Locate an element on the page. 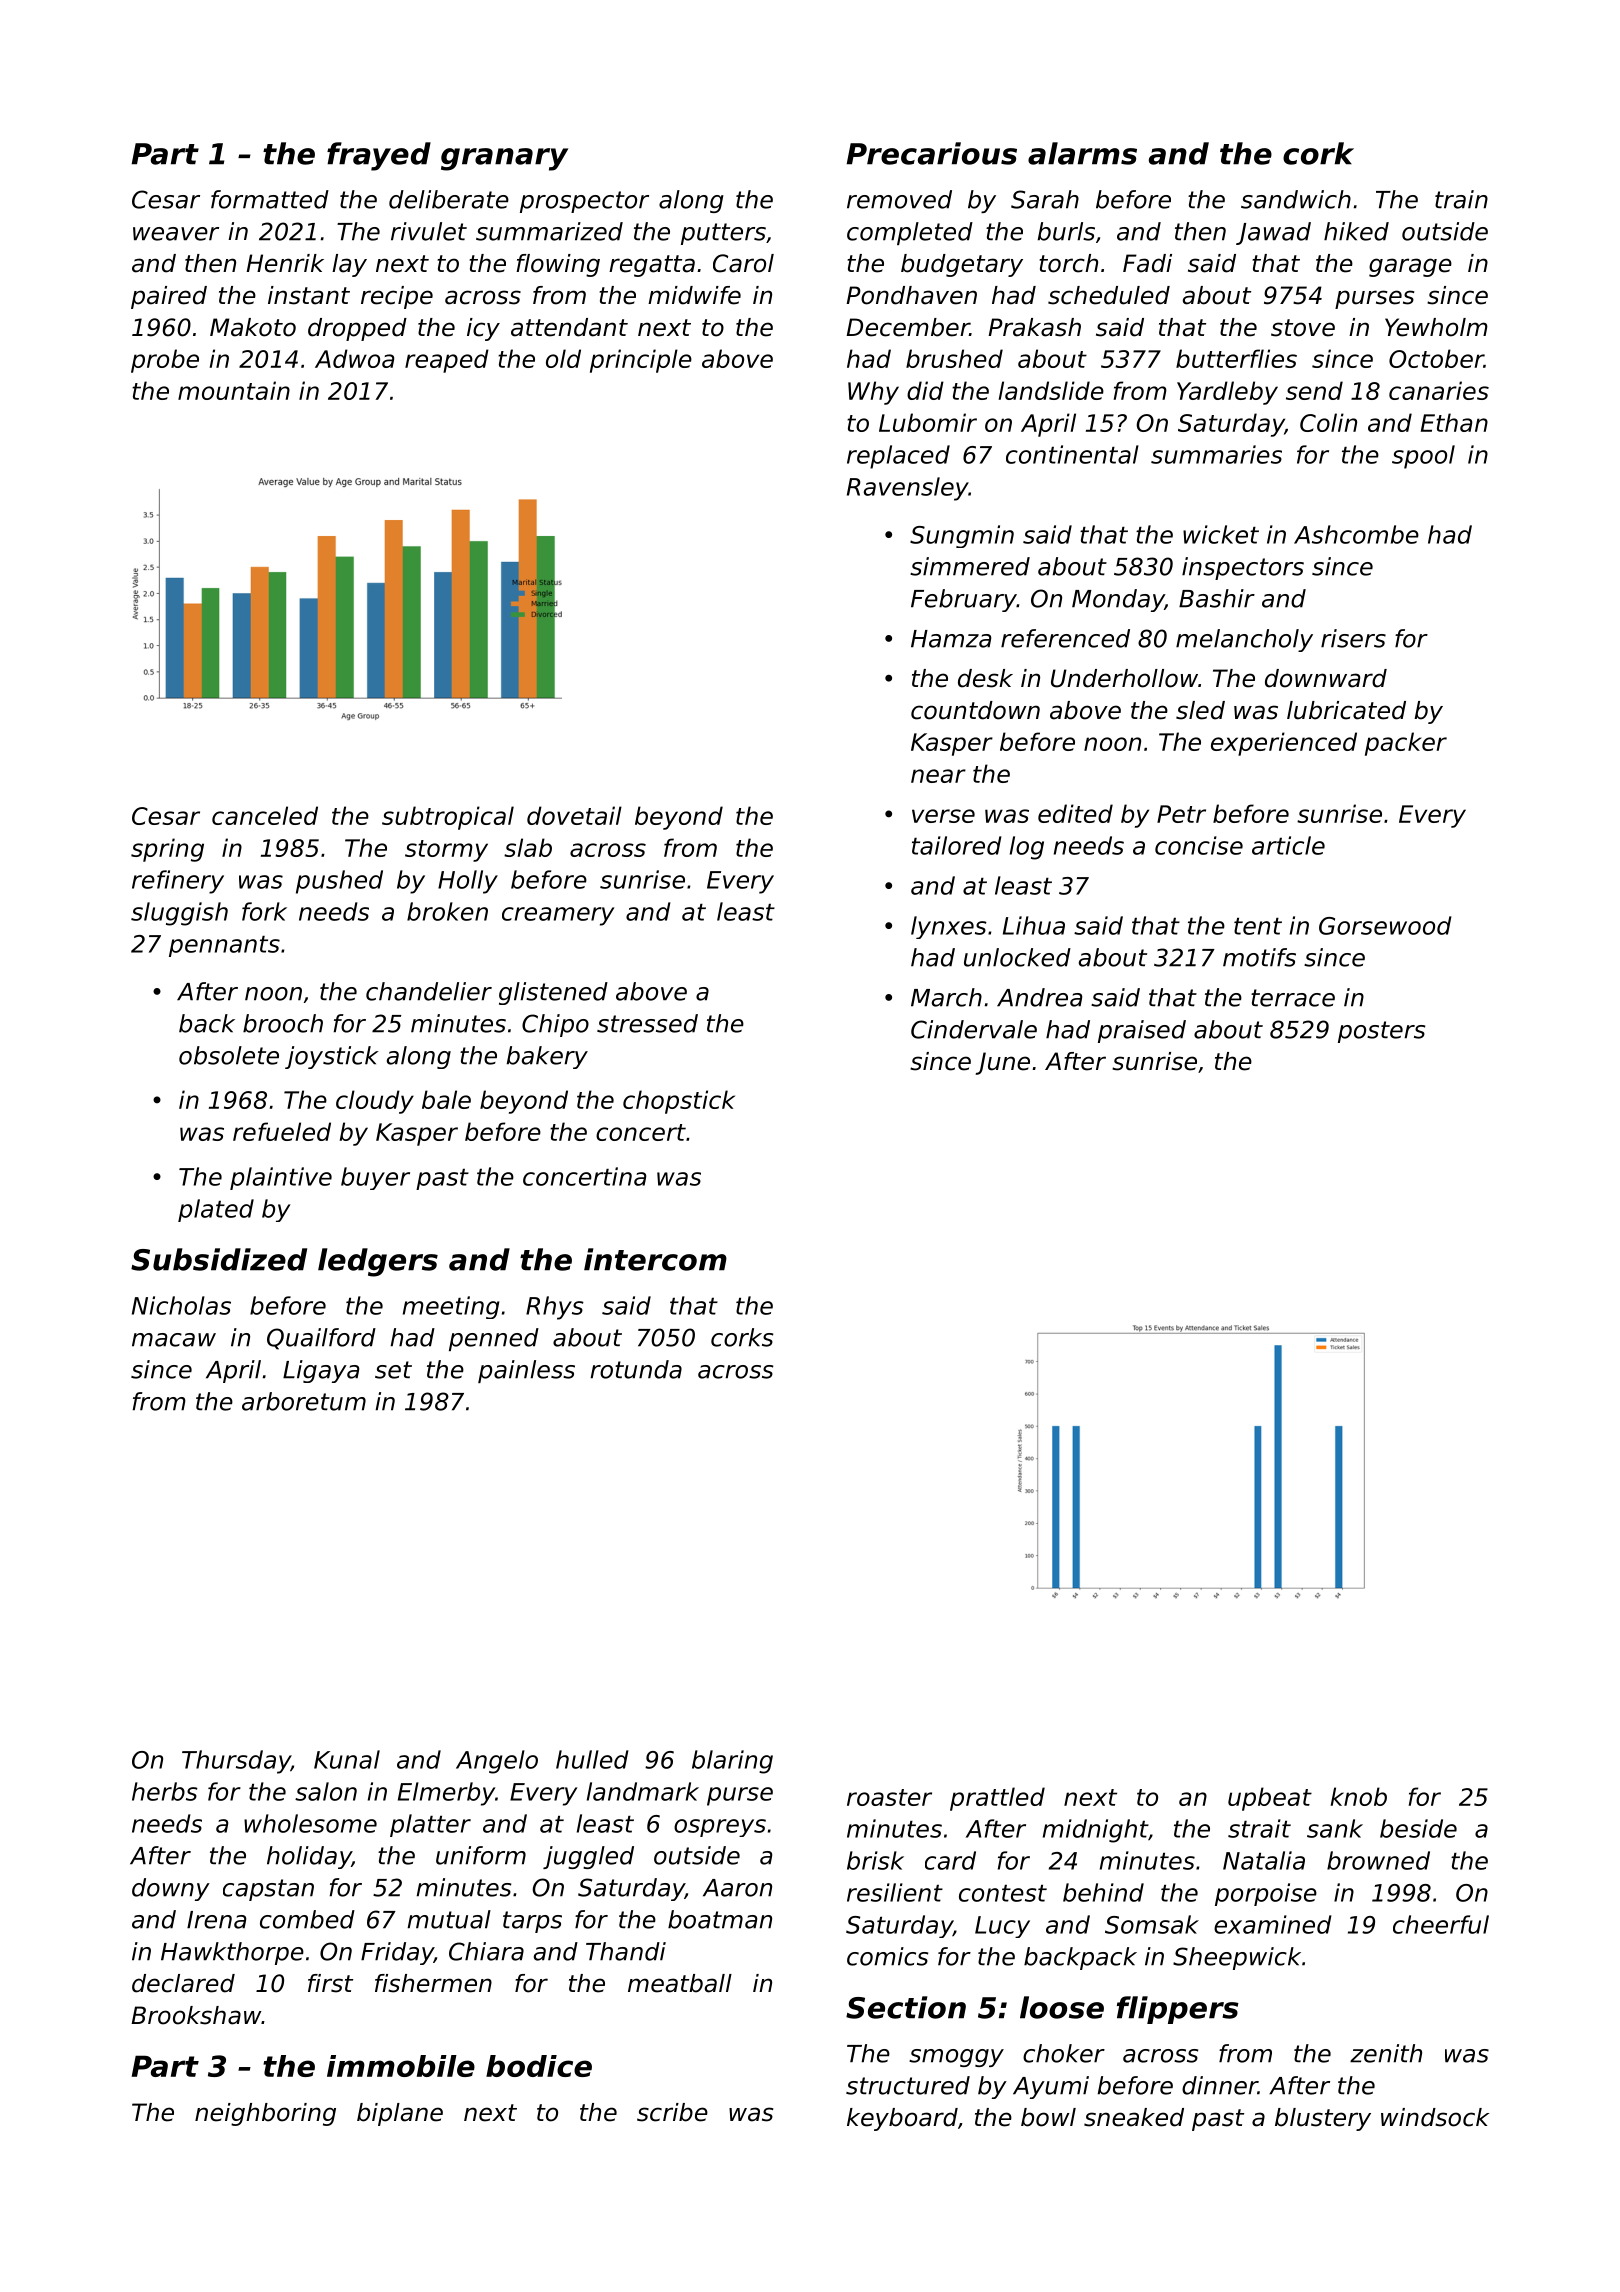  prospector is located at coordinates (584, 202).
